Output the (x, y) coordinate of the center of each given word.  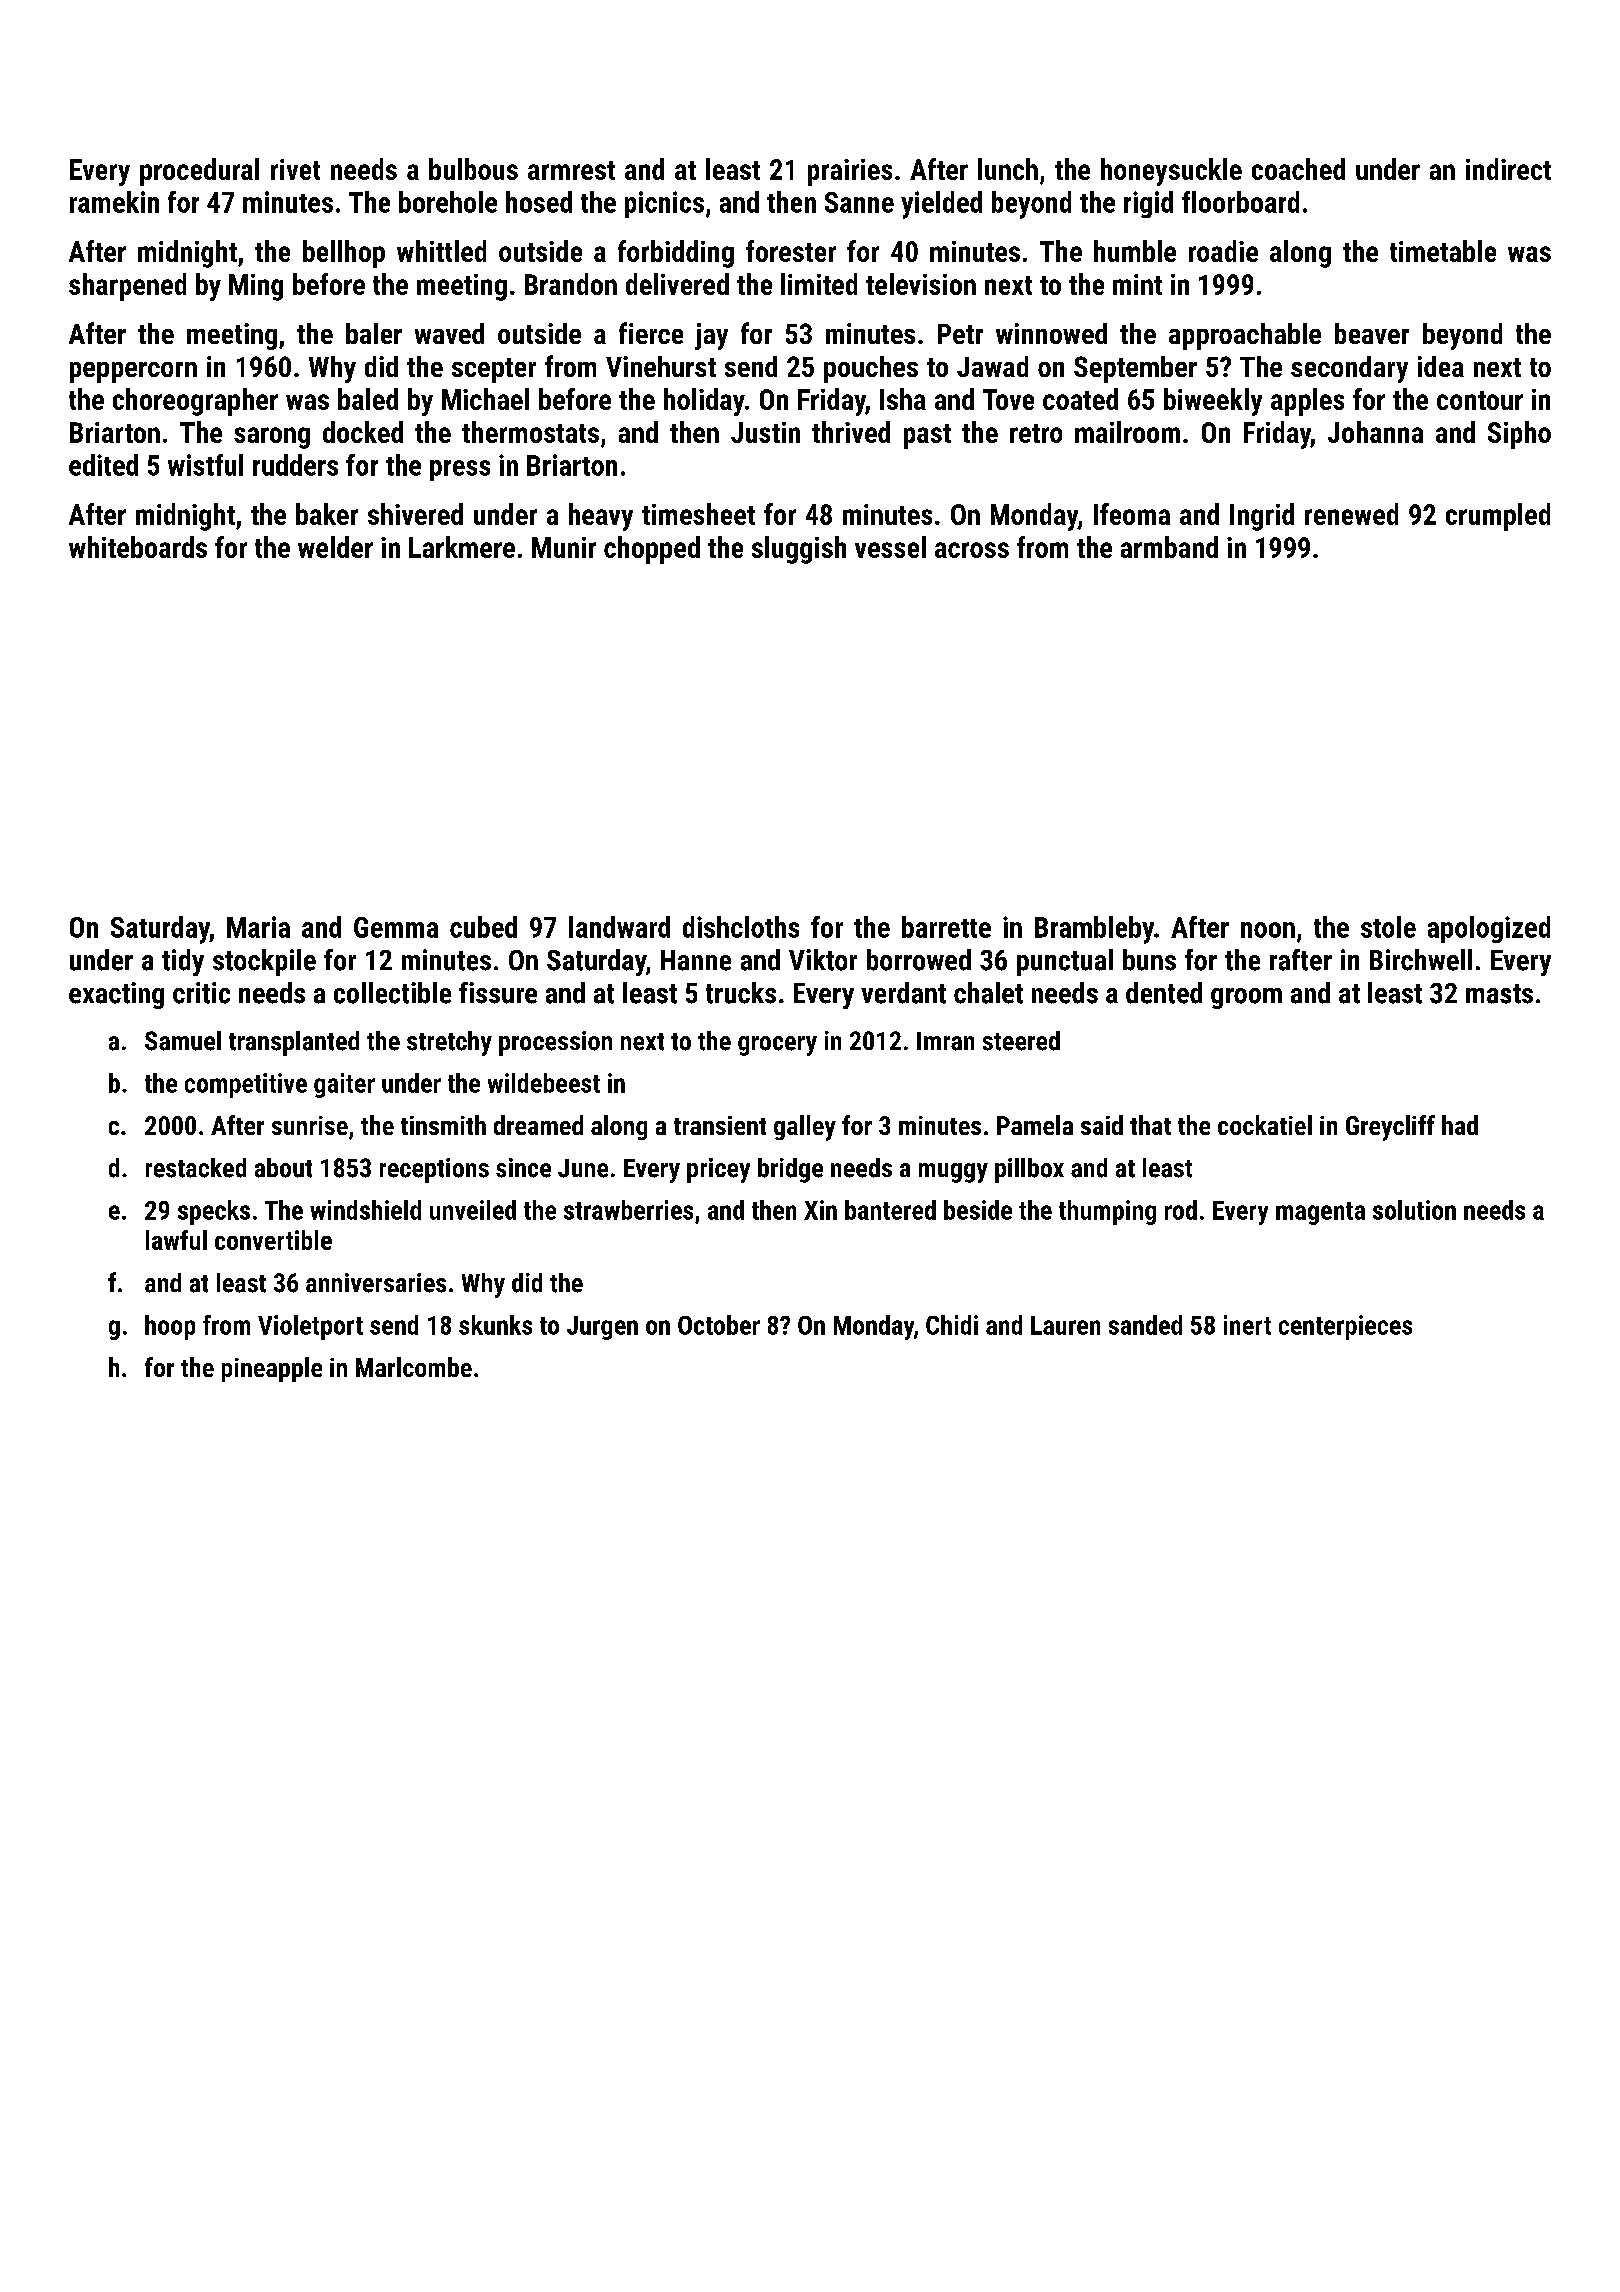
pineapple (272, 1369)
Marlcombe (414, 1367)
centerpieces (1345, 1327)
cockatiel (1265, 1125)
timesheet (698, 514)
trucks (741, 993)
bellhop (344, 254)
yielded (941, 205)
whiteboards (138, 547)
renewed (1351, 514)
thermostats (530, 432)
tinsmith (443, 1125)
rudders (295, 465)
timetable (1443, 251)
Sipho (1519, 435)
